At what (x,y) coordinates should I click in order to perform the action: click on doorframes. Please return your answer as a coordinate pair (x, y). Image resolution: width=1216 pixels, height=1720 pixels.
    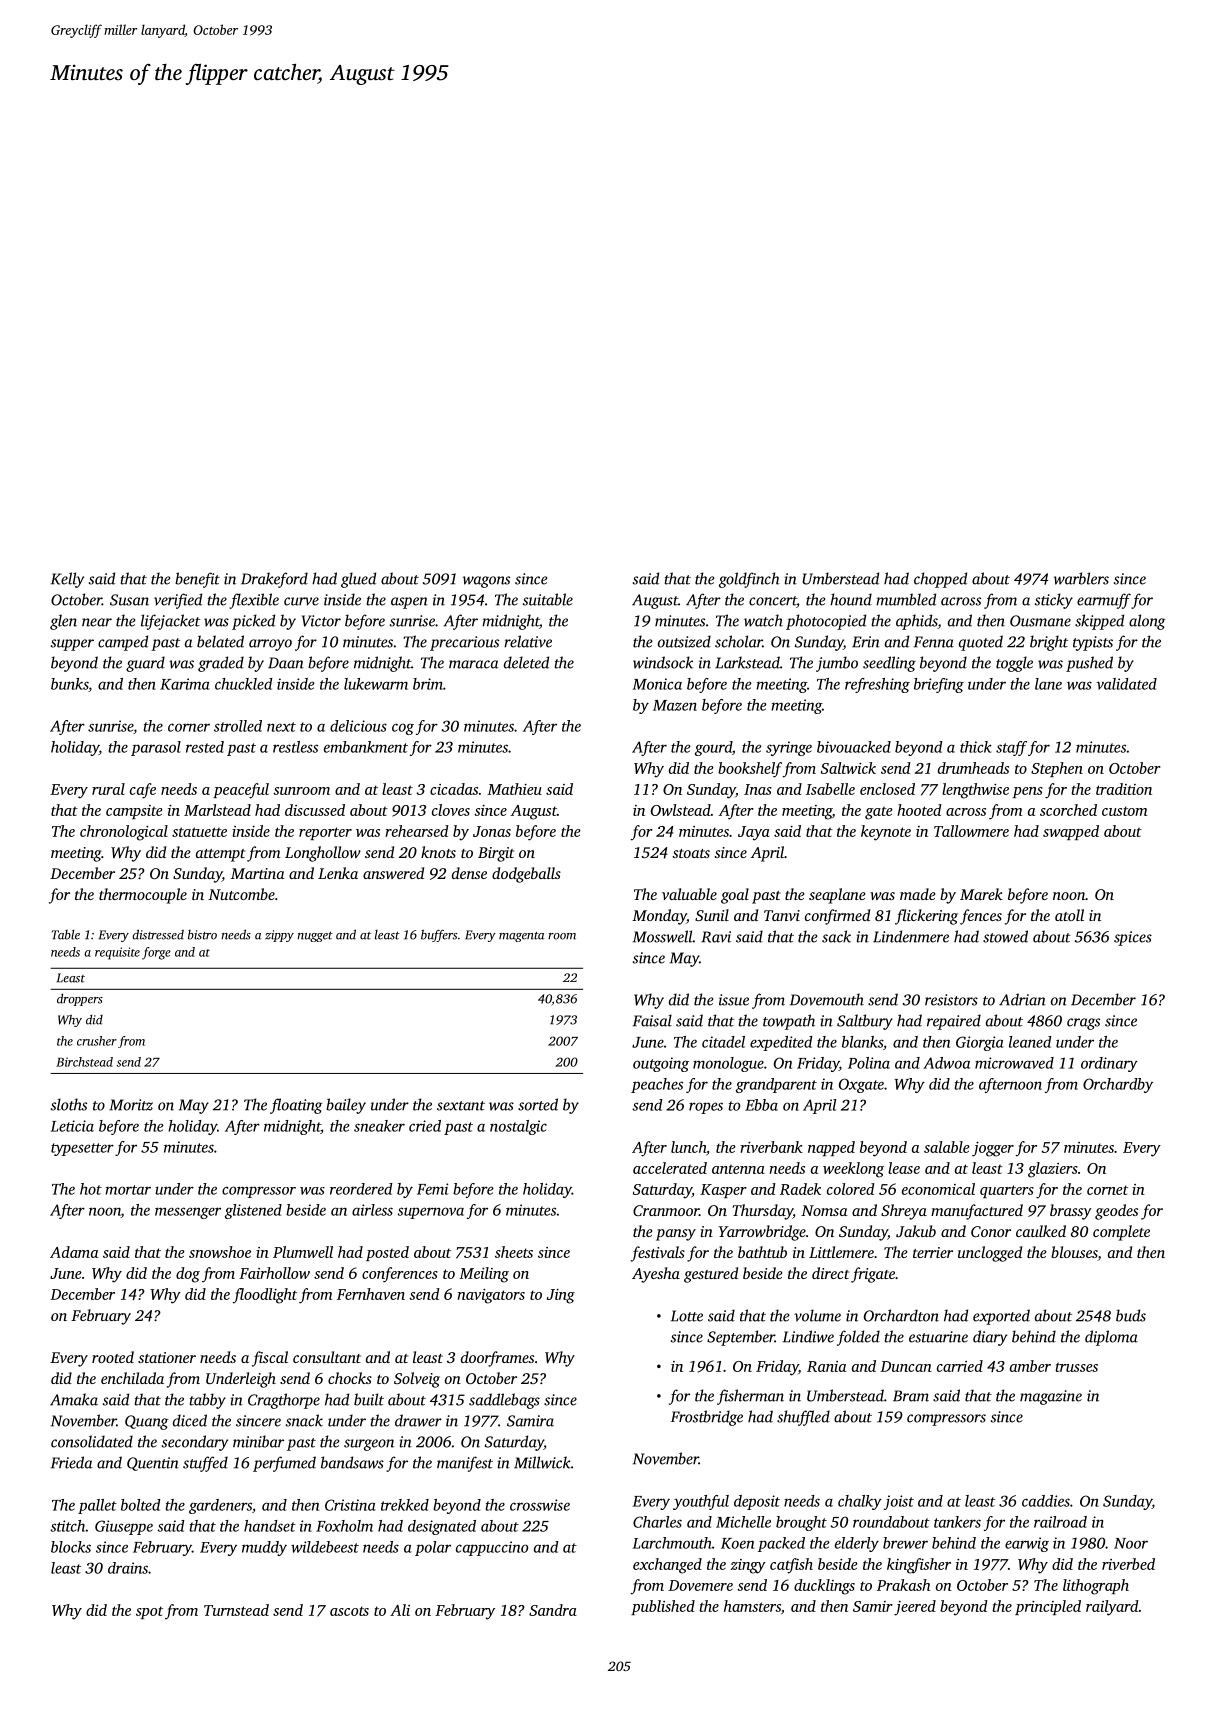
    Looking at the image, I should click on (497, 1359).
